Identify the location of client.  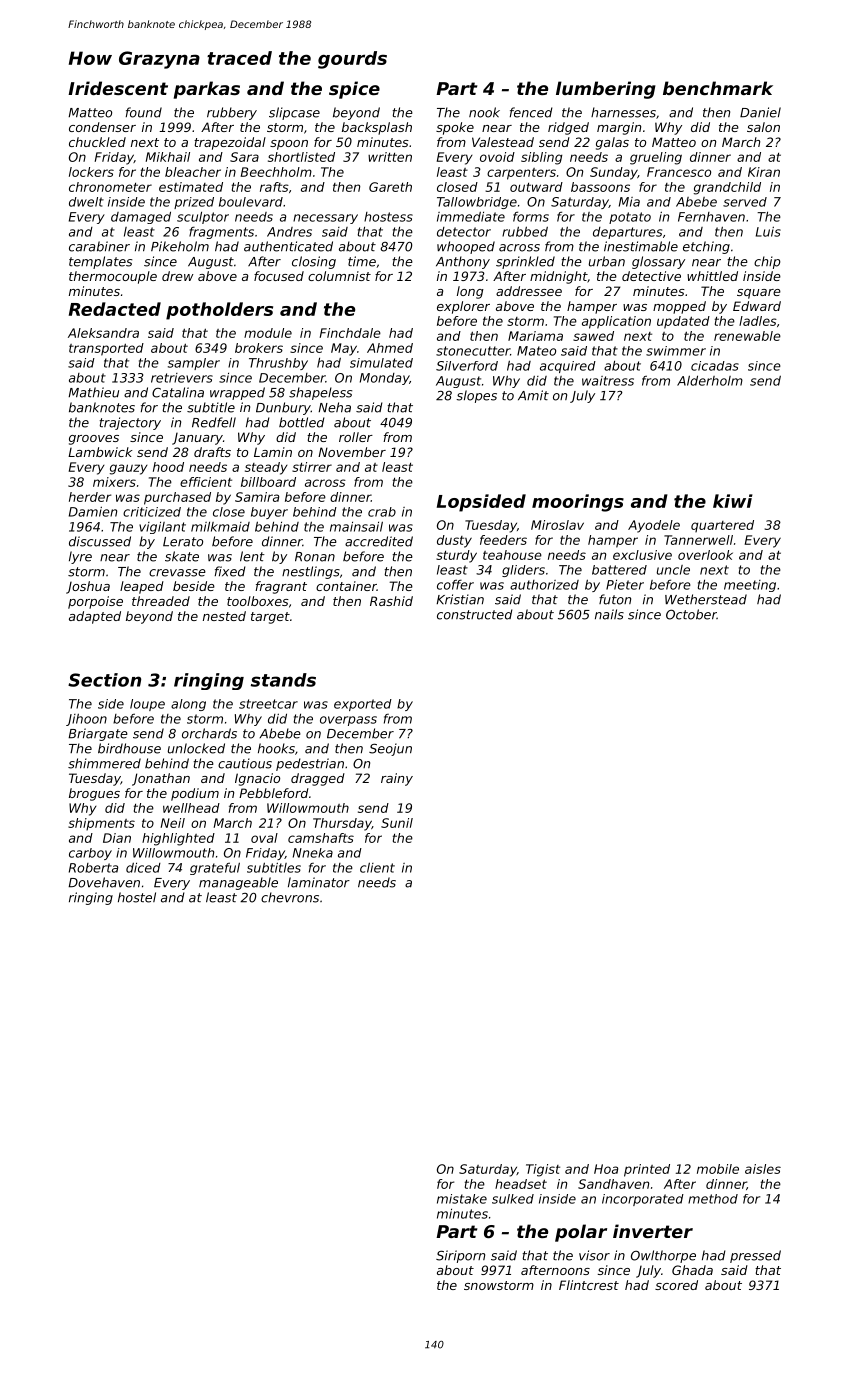
(377, 867).
